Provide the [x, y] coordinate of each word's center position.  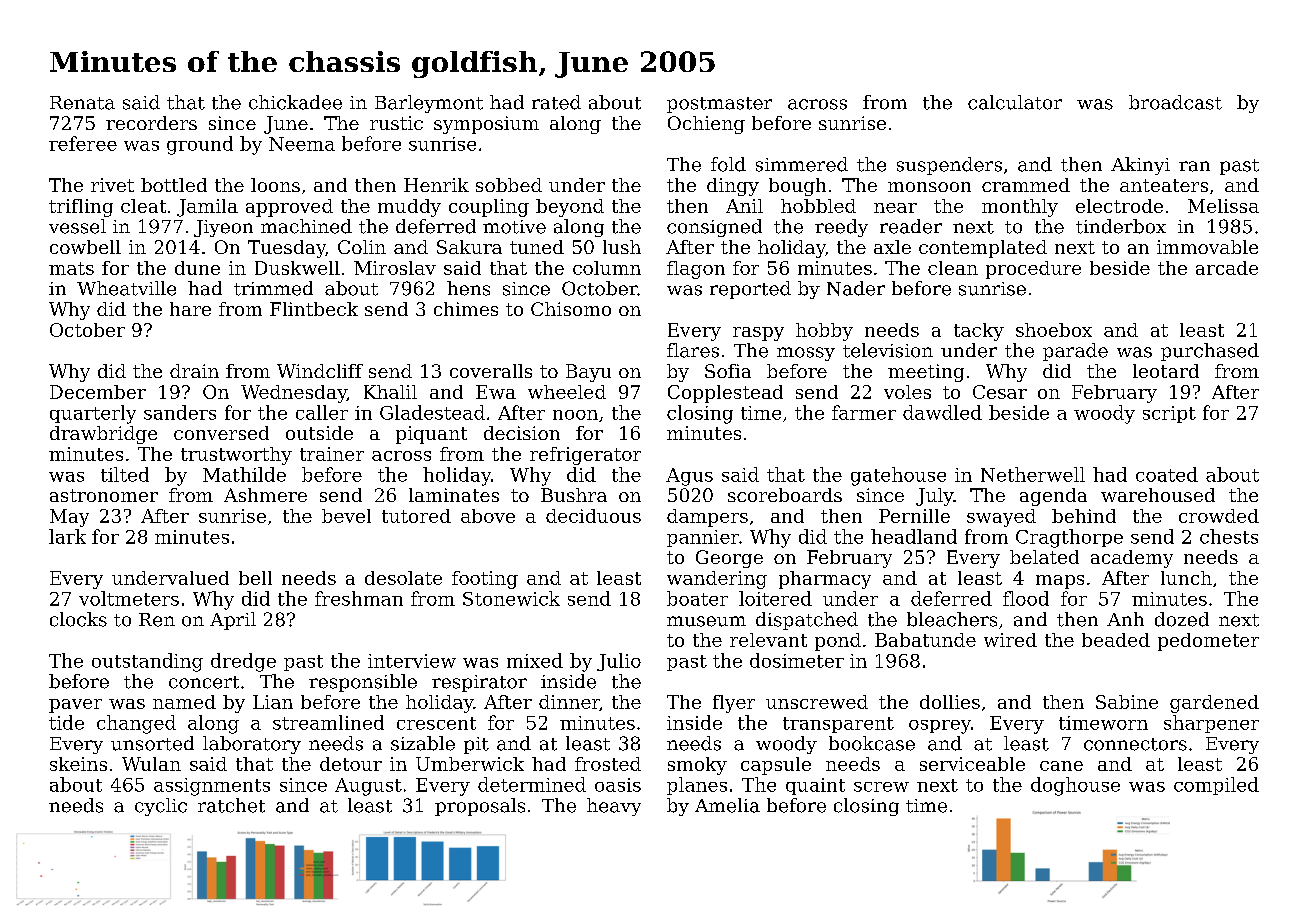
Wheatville [126, 288]
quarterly [93, 414]
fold [728, 164]
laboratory [252, 745]
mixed [535, 660]
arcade [1227, 268]
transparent [838, 725]
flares [693, 350]
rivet [112, 185]
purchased [1210, 352]
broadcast [1175, 102]
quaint [815, 786]
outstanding [147, 662]
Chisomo [571, 309]
